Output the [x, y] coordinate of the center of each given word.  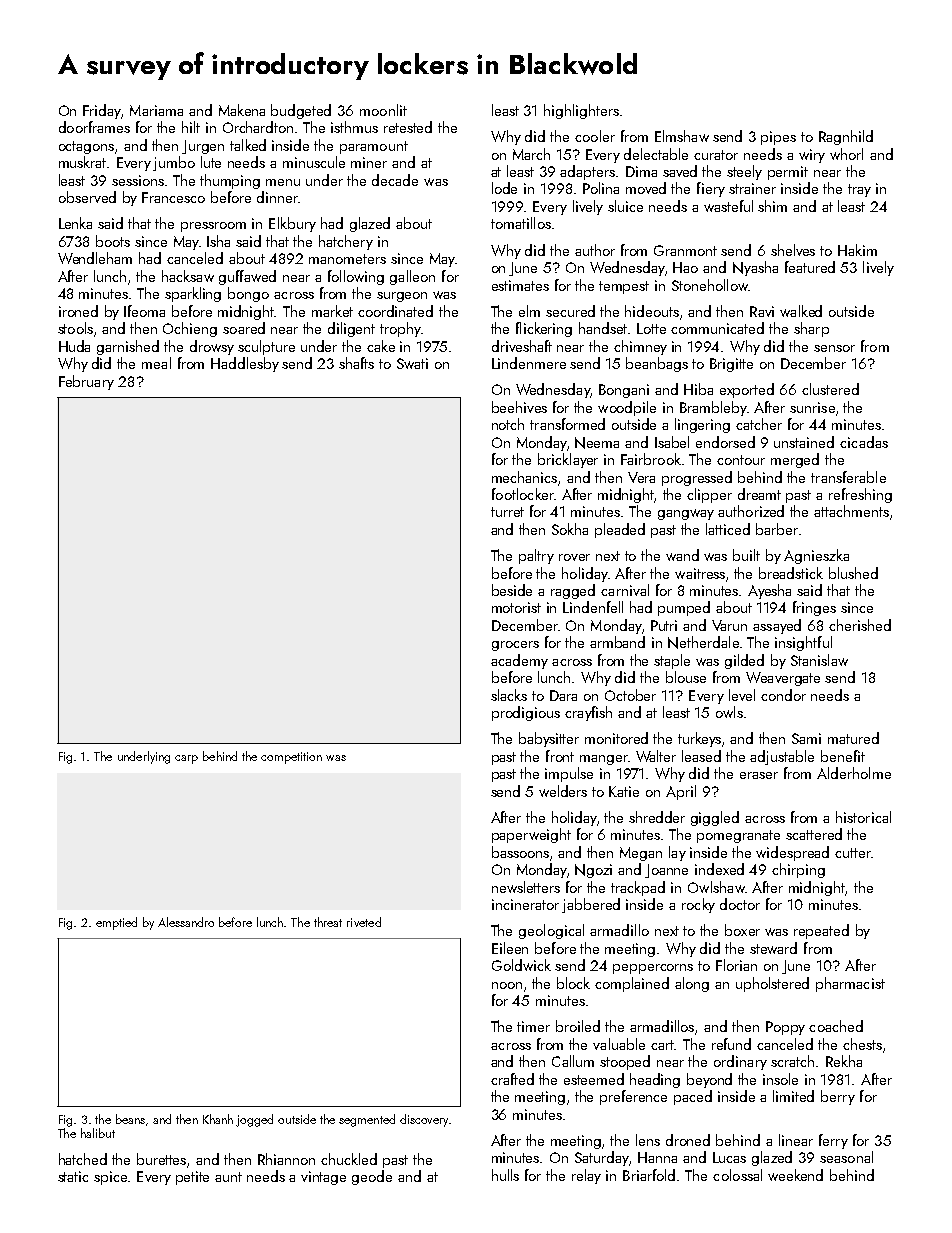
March [531, 154]
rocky [698, 905]
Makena [242, 110]
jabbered [591, 905]
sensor [834, 348]
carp [186, 759]
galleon [412, 277]
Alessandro [186, 922]
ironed [78, 311]
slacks [509, 695]
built [746, 555]
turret [507, 512]
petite [192, 1178]
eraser [759, 775]
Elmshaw [682, 136]
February [86, 382]
